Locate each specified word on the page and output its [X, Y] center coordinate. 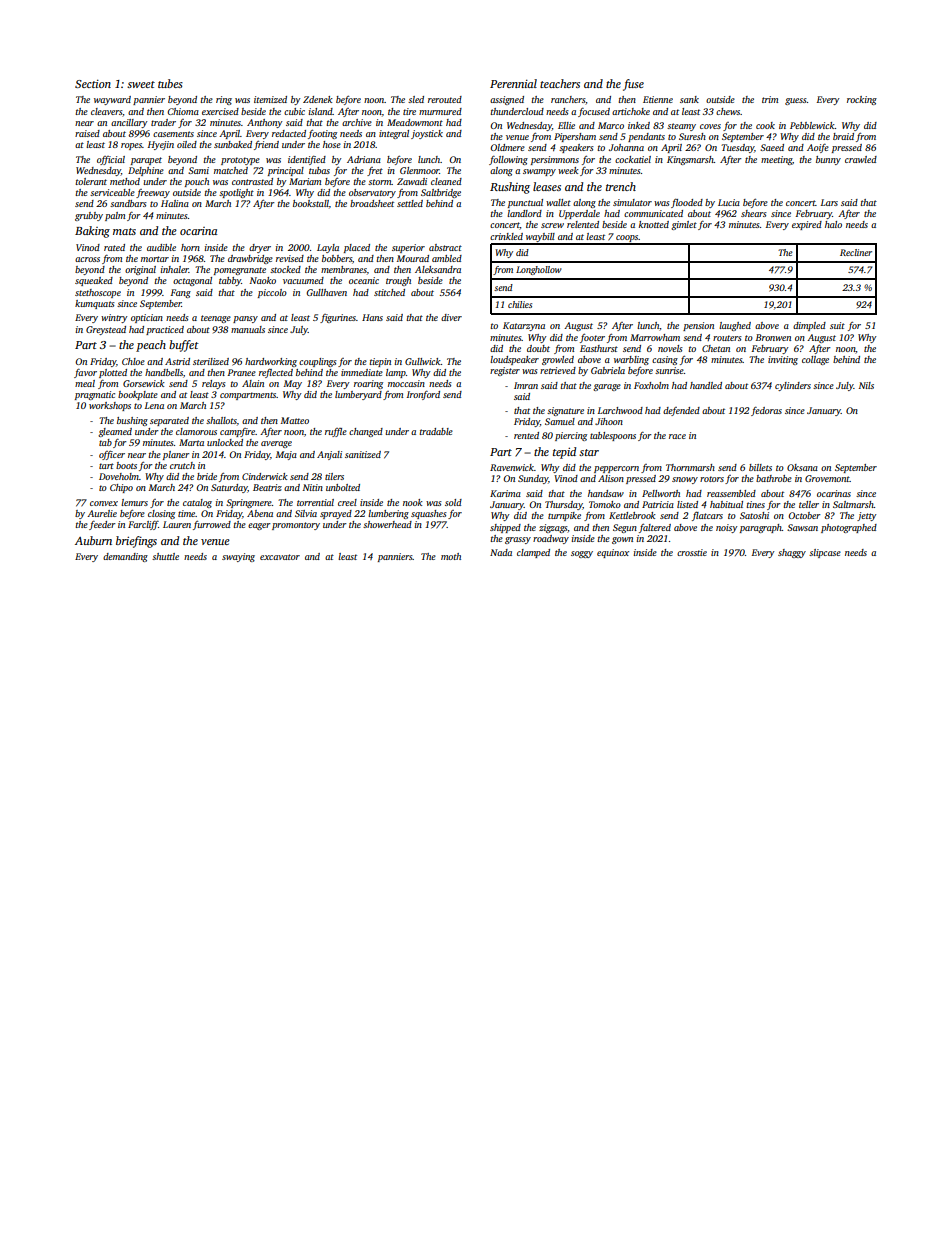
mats [124, 231]
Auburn [93, 540]
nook [413, 502]
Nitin [313, 487]
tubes [170, 83]
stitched [389, 292]
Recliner [856, 252]
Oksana [802, 467]
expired [807, 225]
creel [347, 502]
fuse [633, 85]
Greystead [106, 330]
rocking [862, 100]
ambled [447, 258]
